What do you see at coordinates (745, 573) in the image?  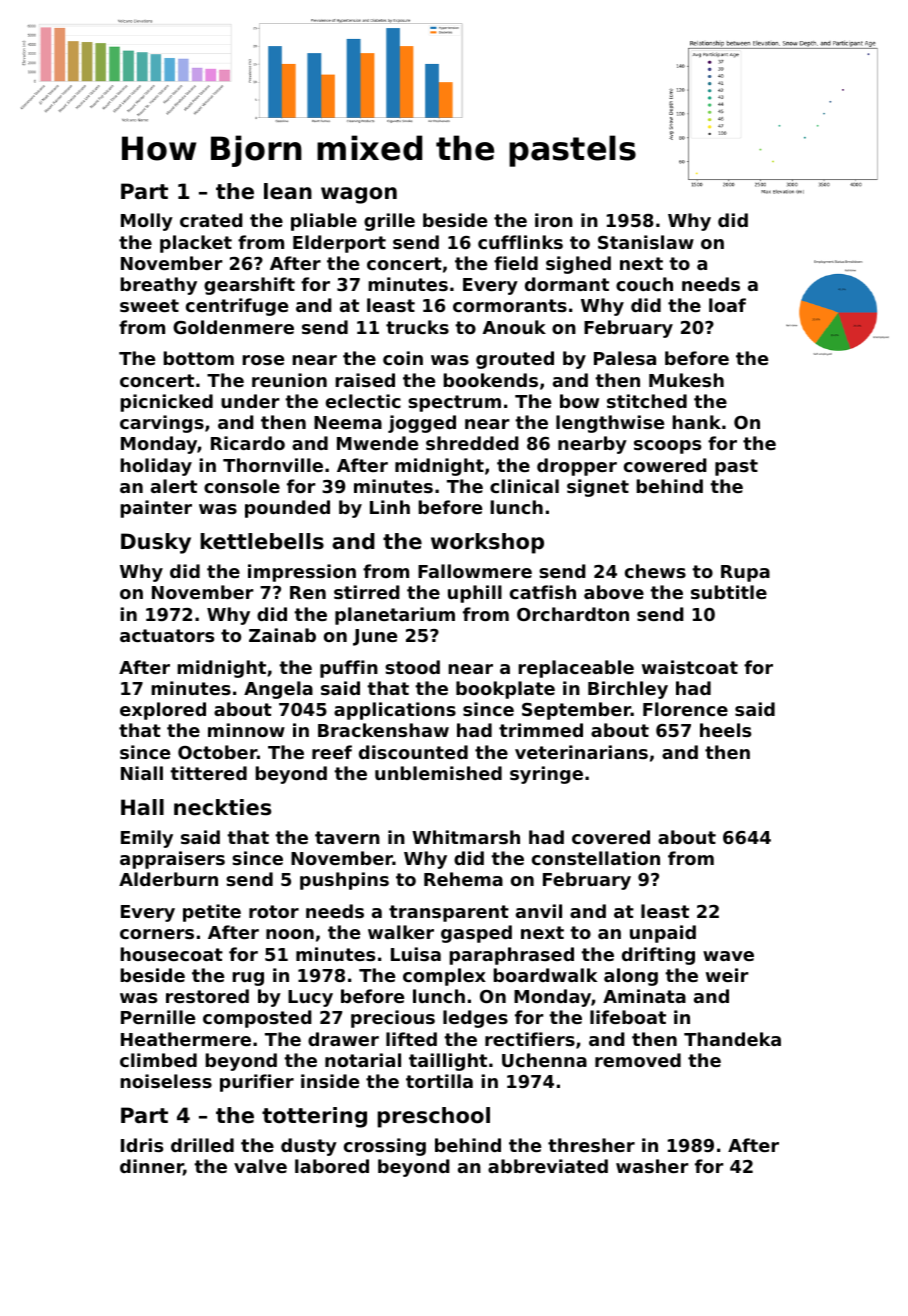 I see `Rupa` at bounding box center [745, 573].
